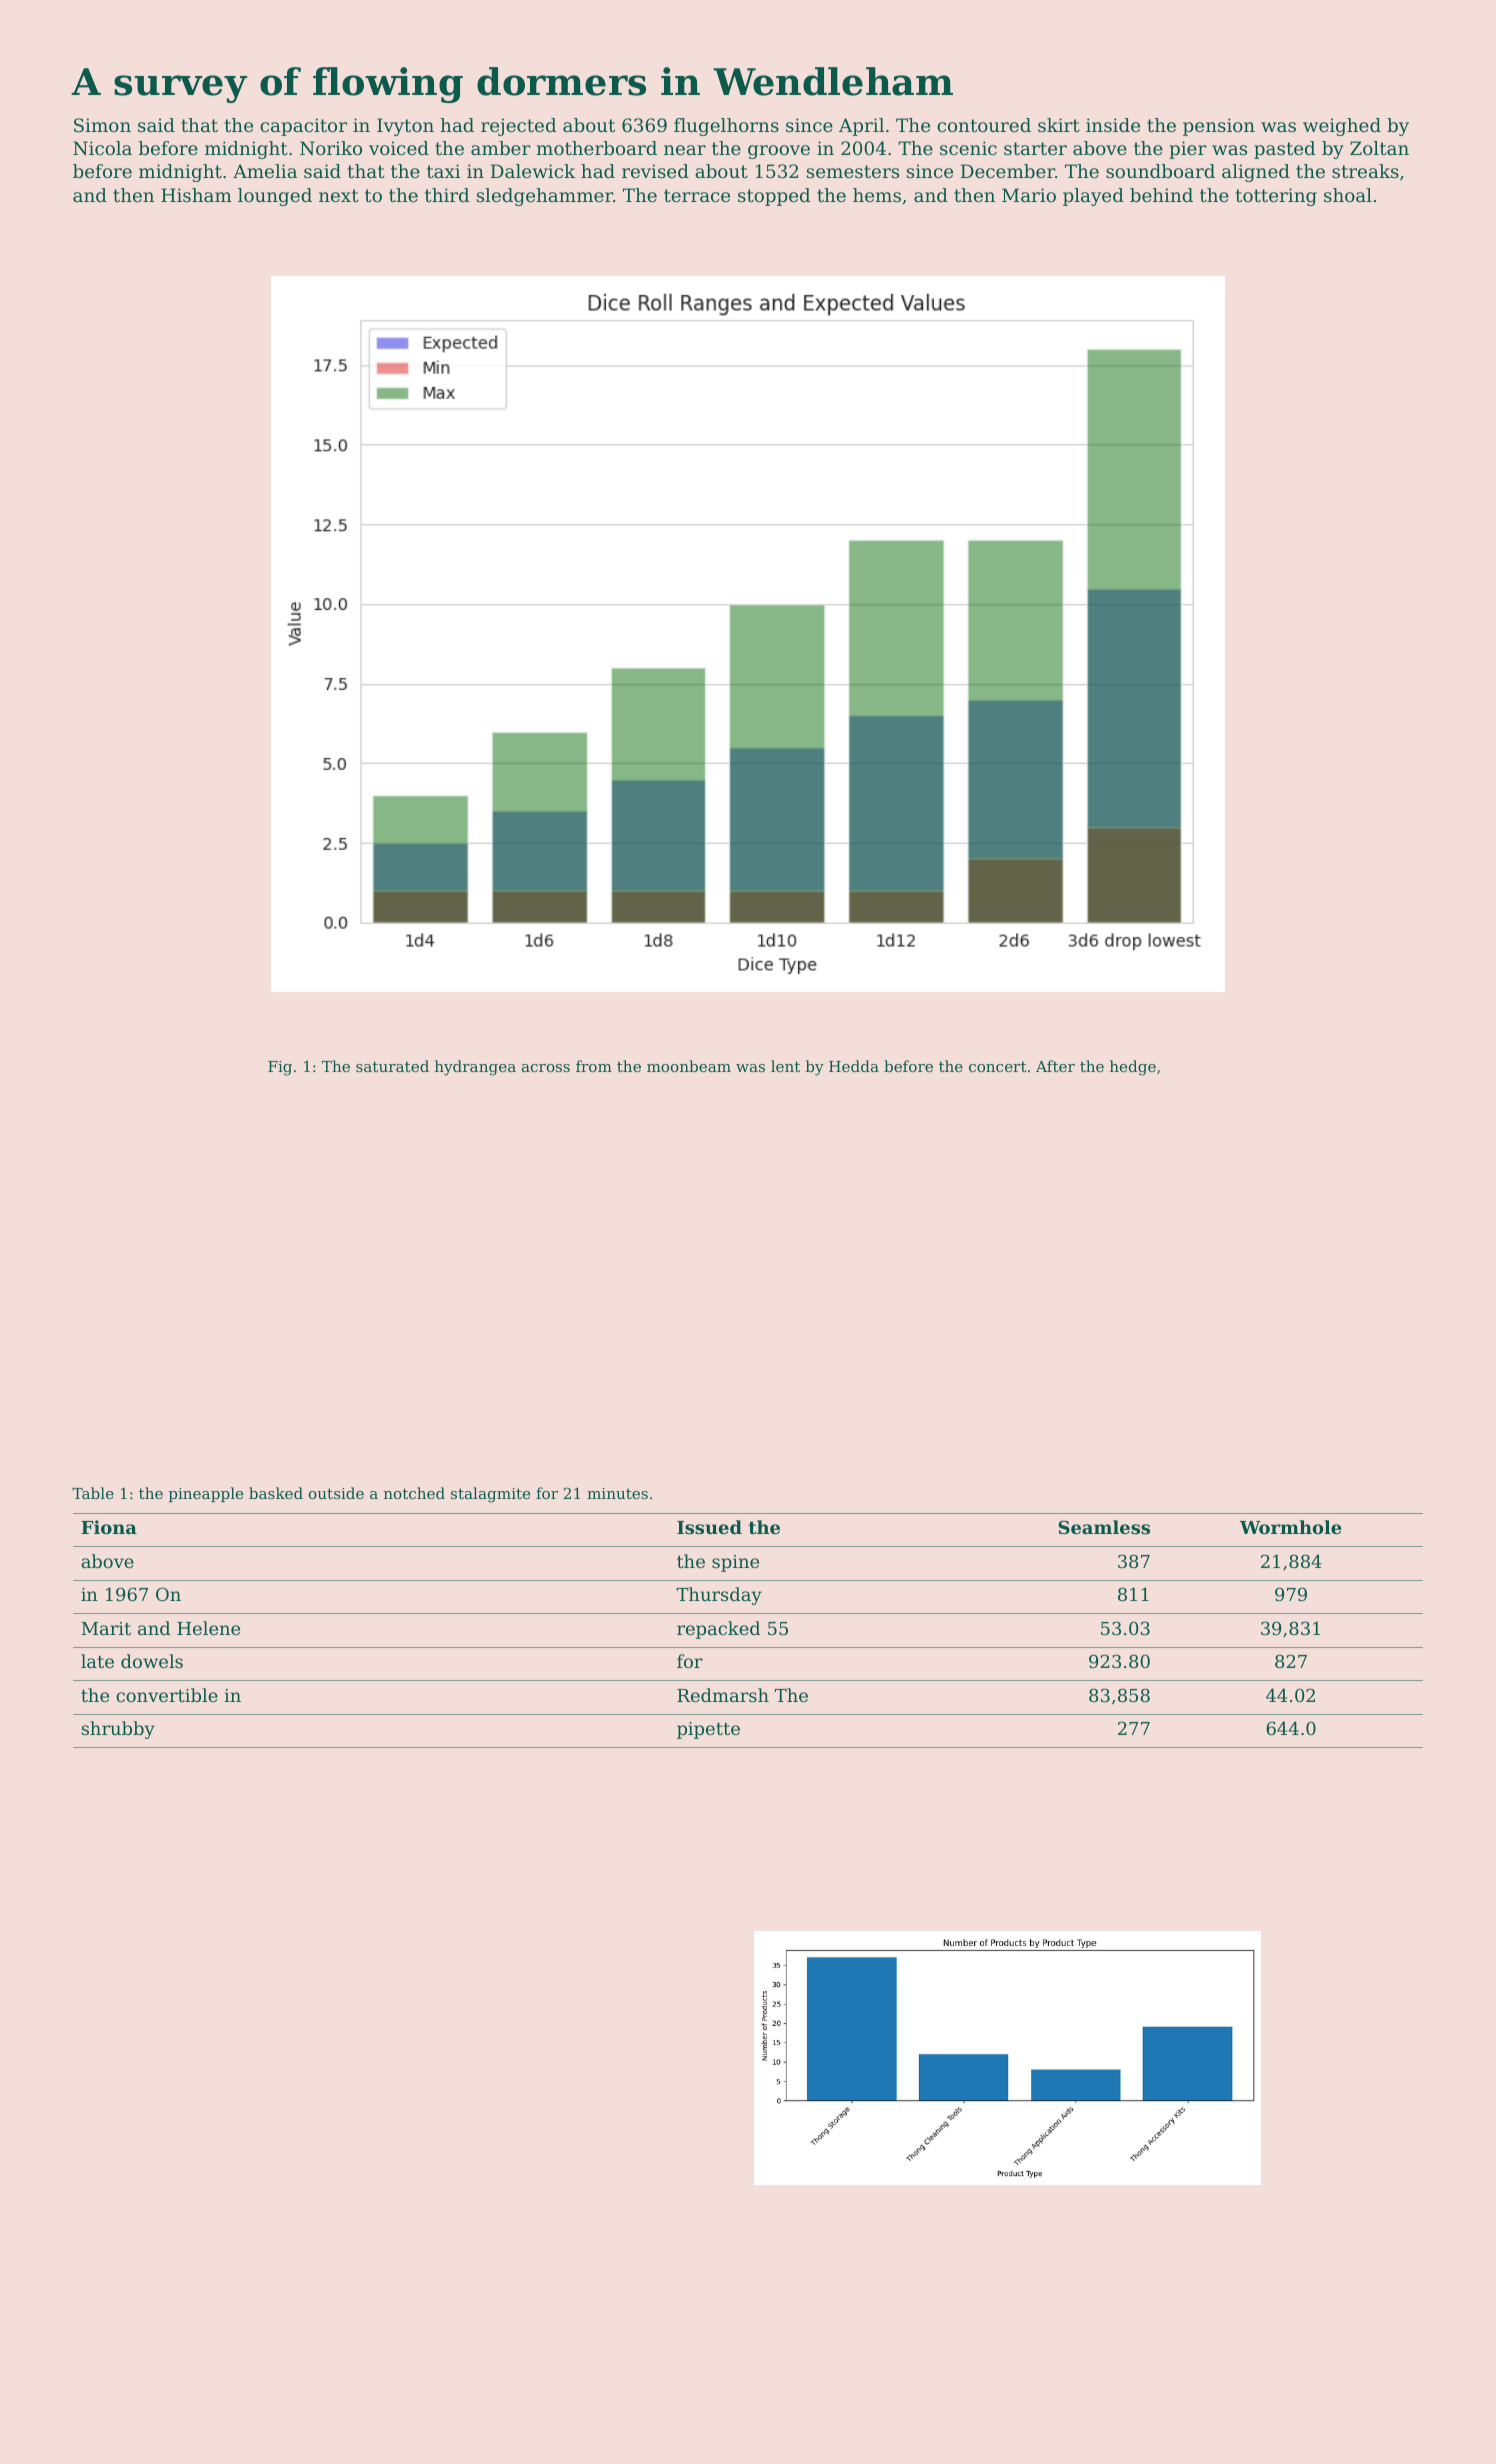  I want to click on Simon, so click(102, 125).
